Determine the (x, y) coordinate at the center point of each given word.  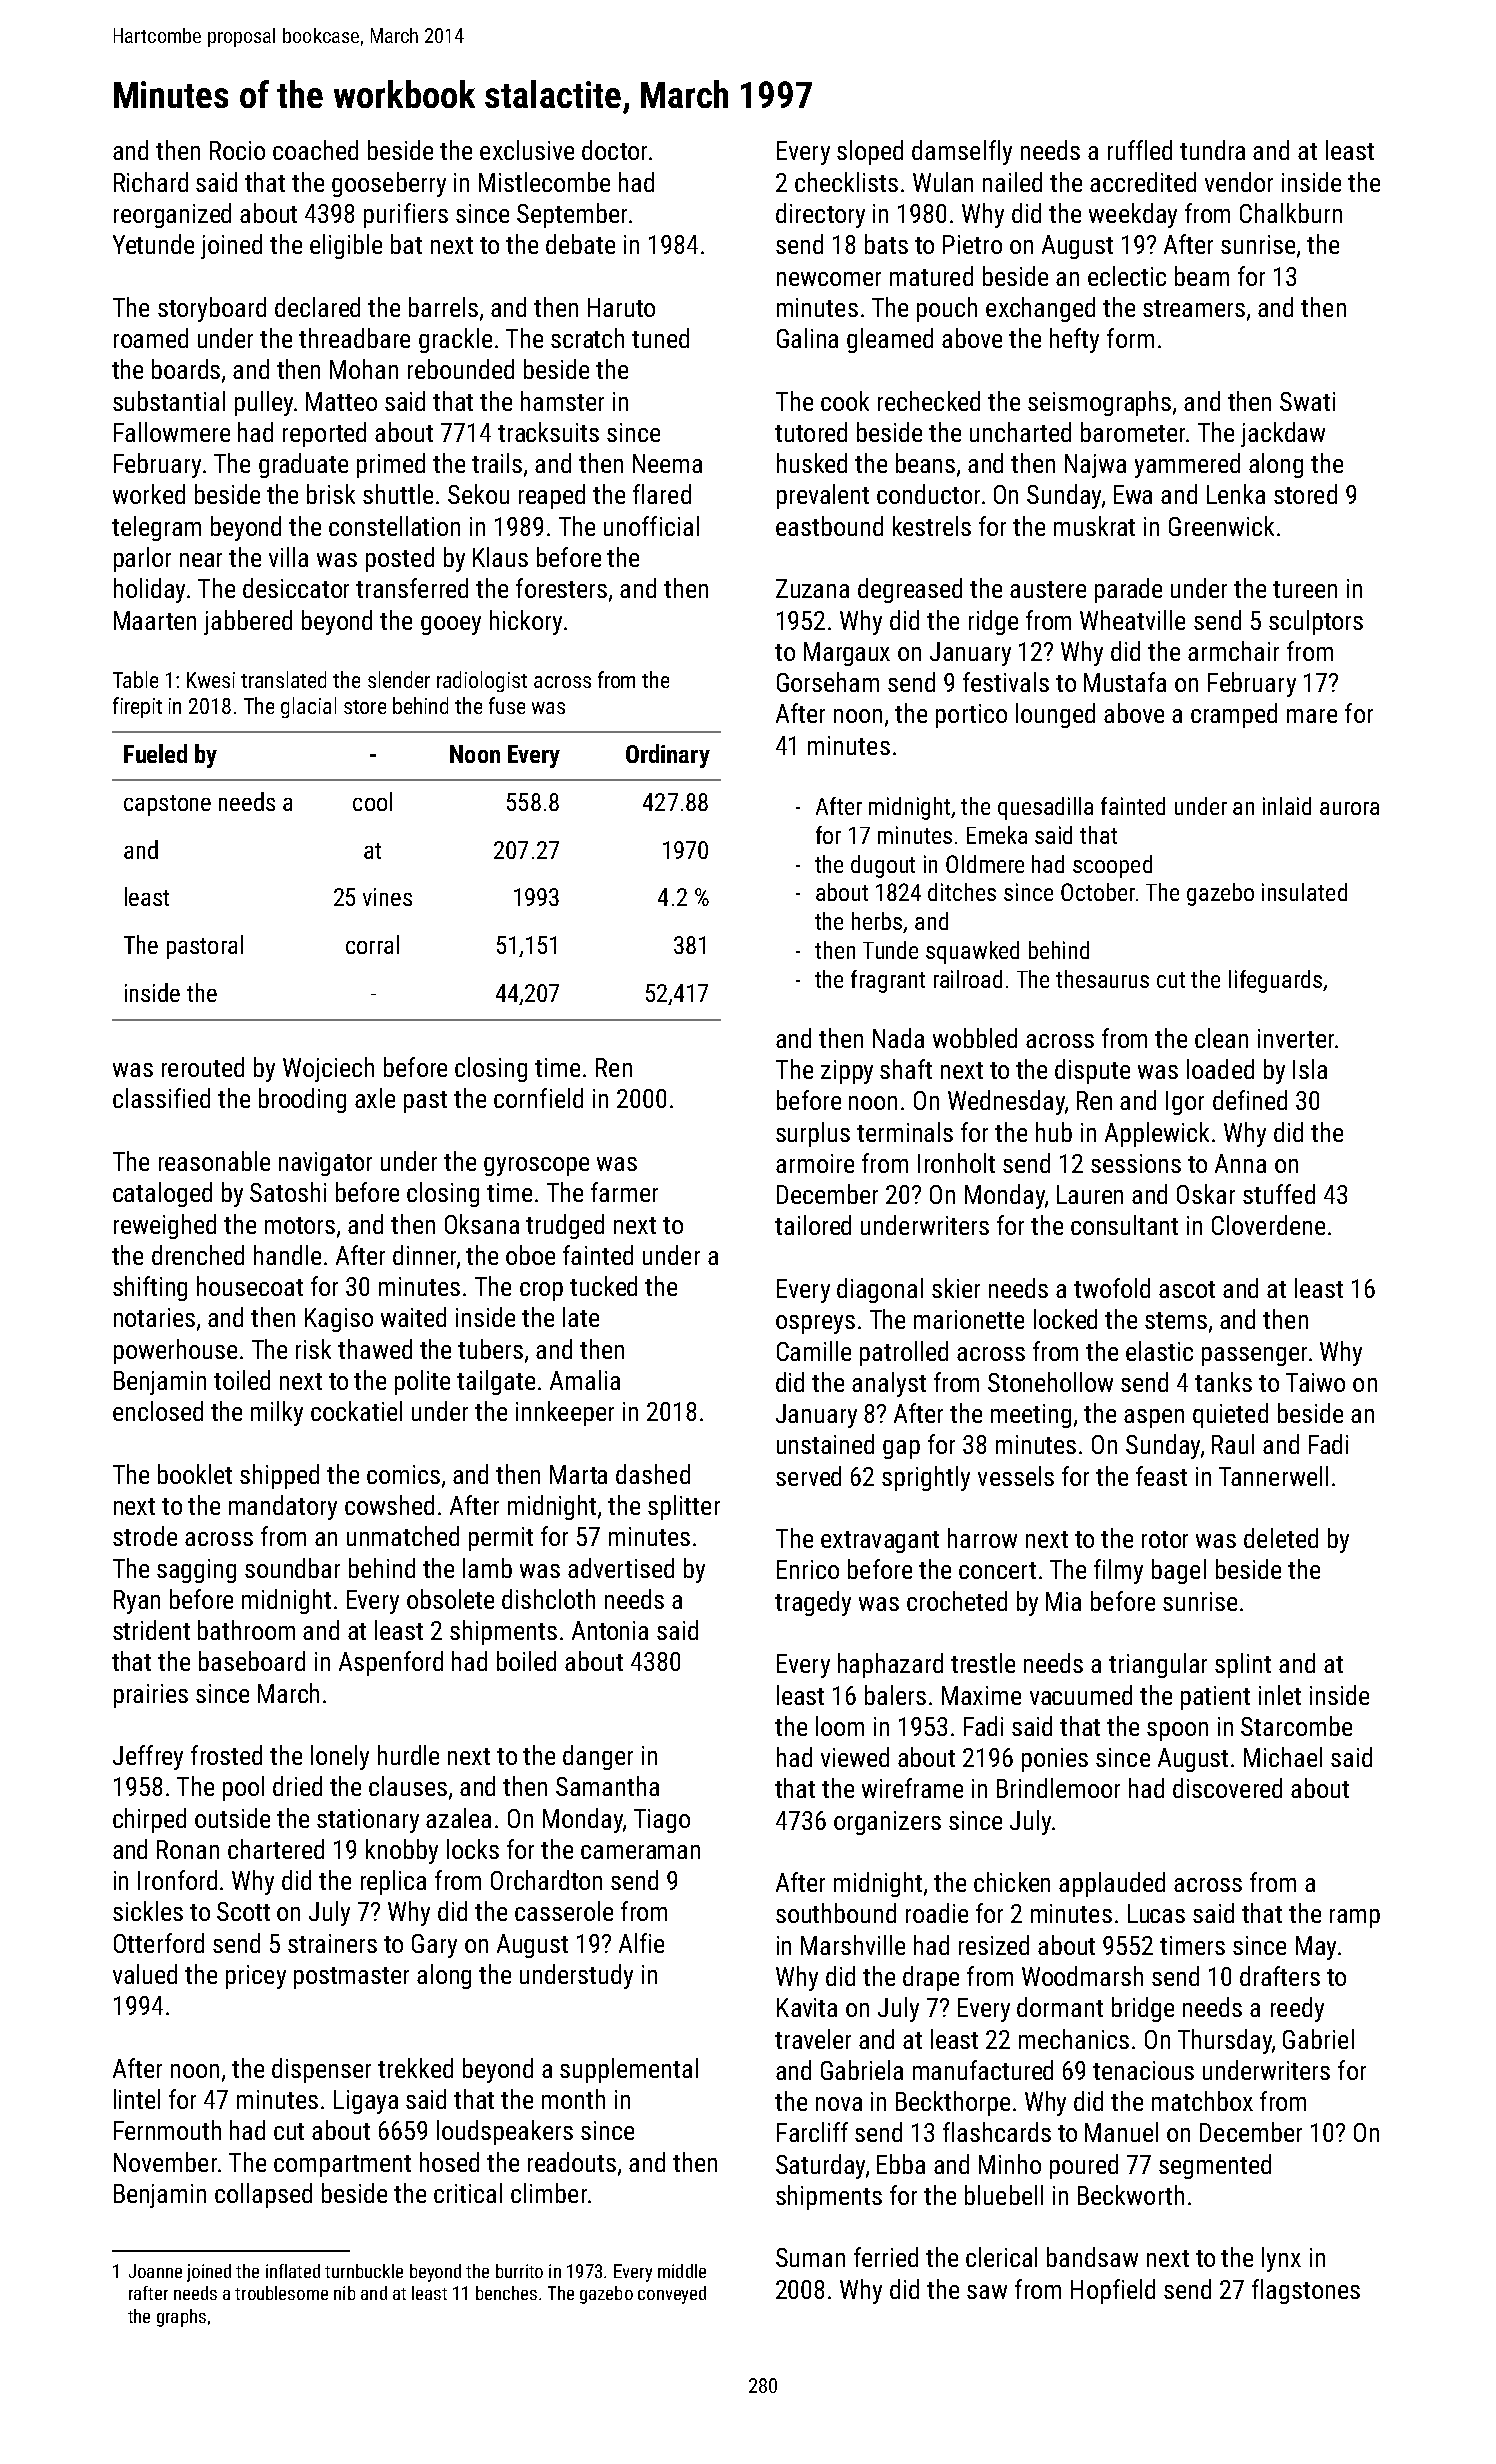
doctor (614, 150)
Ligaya (366, 2102)
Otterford (159, 1943)
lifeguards (1275, 981)
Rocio (237, 150)
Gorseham (828, 682)
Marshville (853, 1945)
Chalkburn (1291, 213)
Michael (1283, 1757)
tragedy (813, 1603)
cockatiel (356, 1411)
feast (1161, 1476)
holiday (149, 590)
